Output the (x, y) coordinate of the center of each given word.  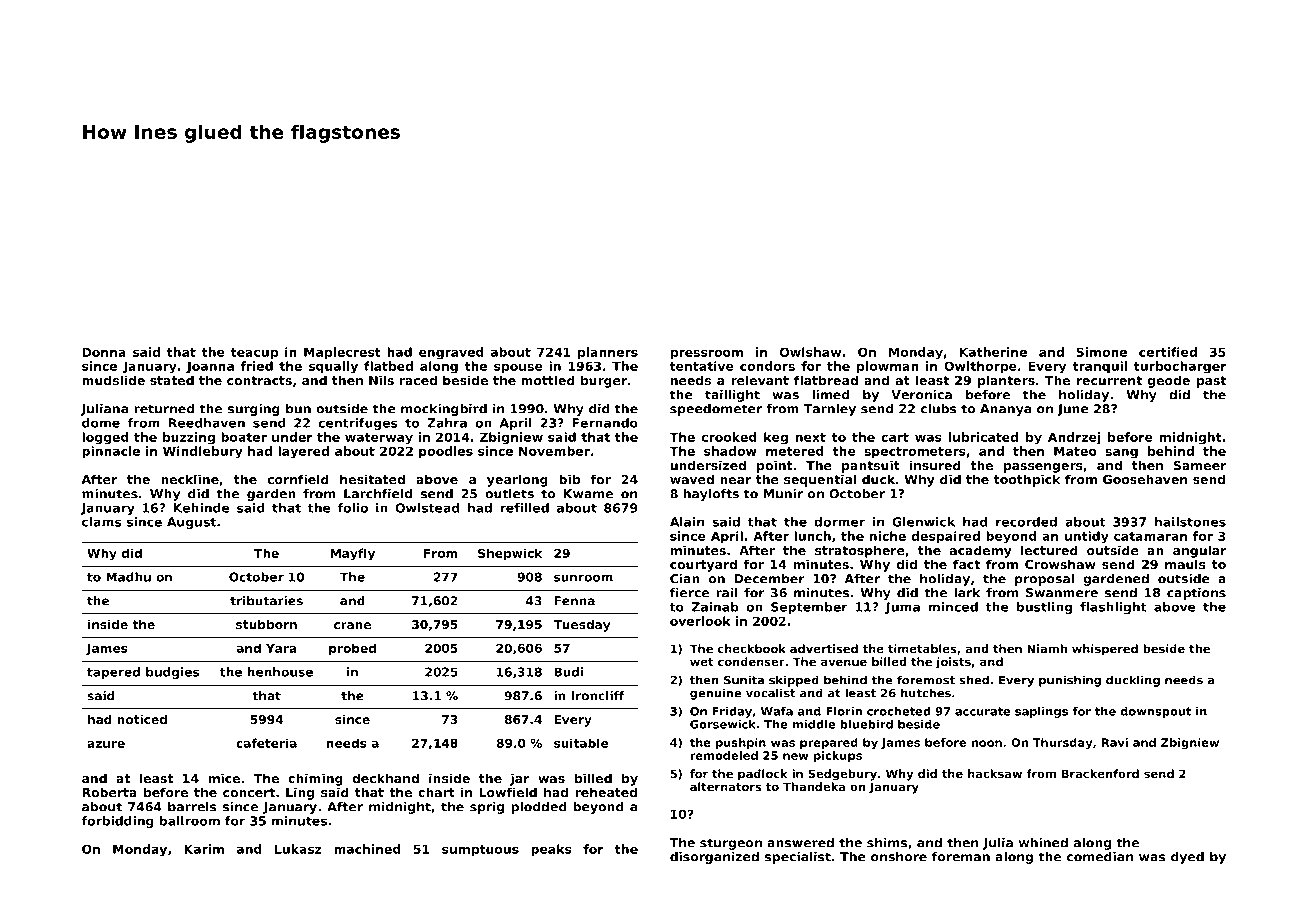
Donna (104, 352)
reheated (606, 792)
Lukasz (298, 849)
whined (1043, 843)
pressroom (707, 355)
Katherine (993, 352)
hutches (926, 693)
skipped (794, 681)
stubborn (266, 624)
